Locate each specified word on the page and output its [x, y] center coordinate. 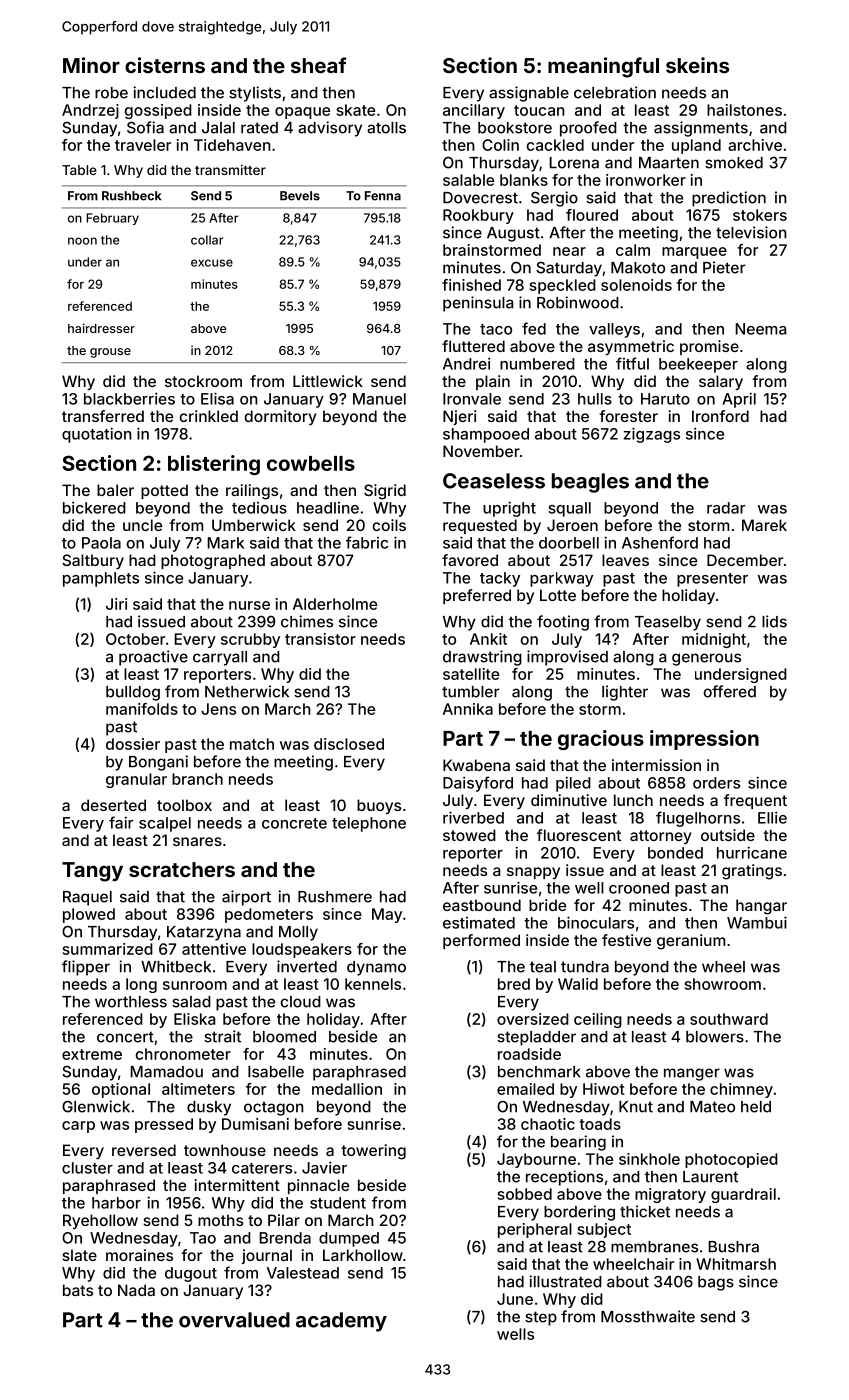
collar [207, 240]
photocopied [731, 1160]
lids [774, 621]
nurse [249, 605]
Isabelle [276, 1072]
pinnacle [318, 1186]
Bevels [300, 196]
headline [328, 508]
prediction [729, 199]
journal [266, 1256]
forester [628, 416]
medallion [347, 1089]
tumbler [470, 692]
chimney [741, 1090]
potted [164, 491]
